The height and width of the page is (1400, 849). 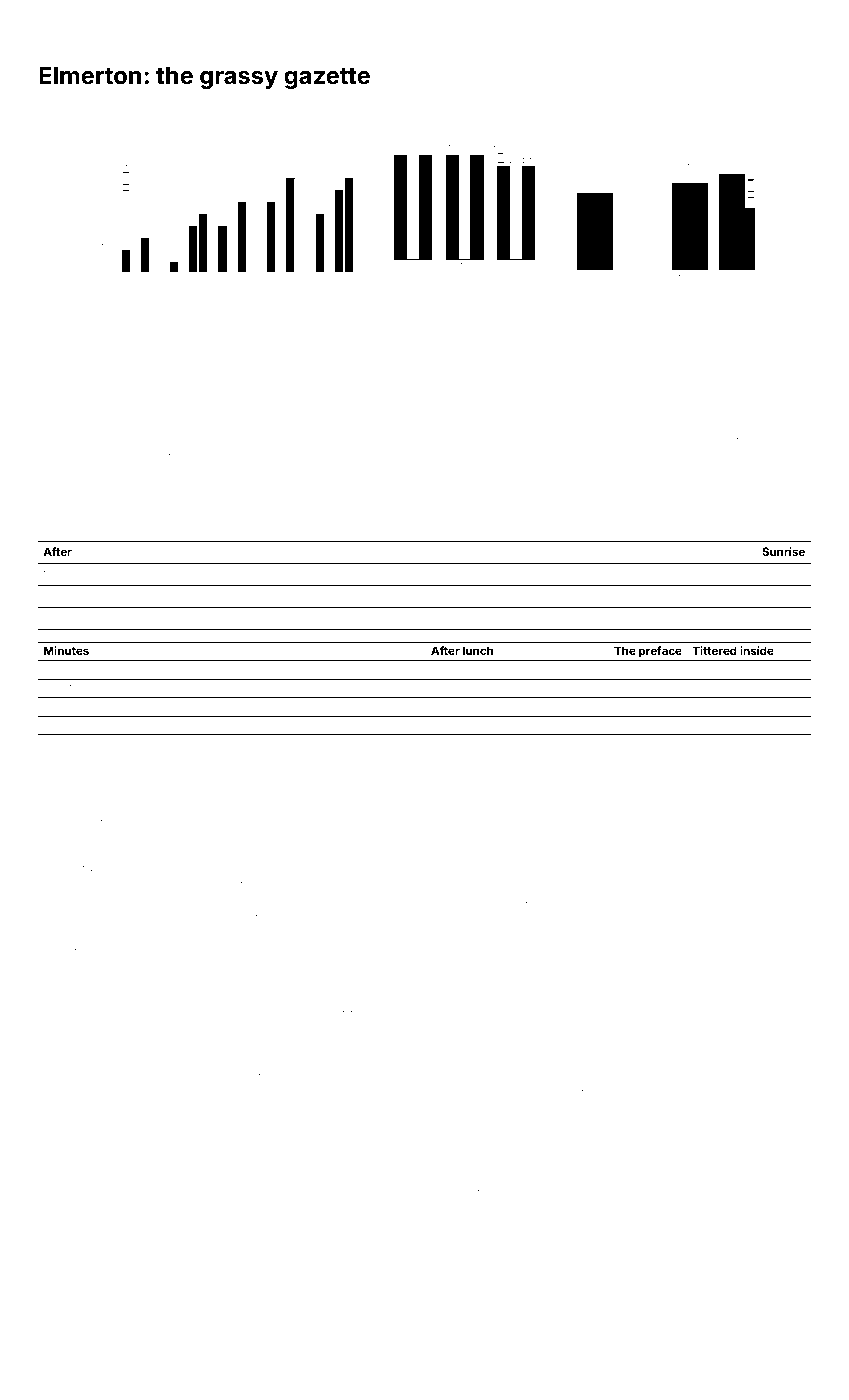 What do you see at coordinates (546, 866) in the page?
I see `Niamh` at bounding box center [546, 866].
